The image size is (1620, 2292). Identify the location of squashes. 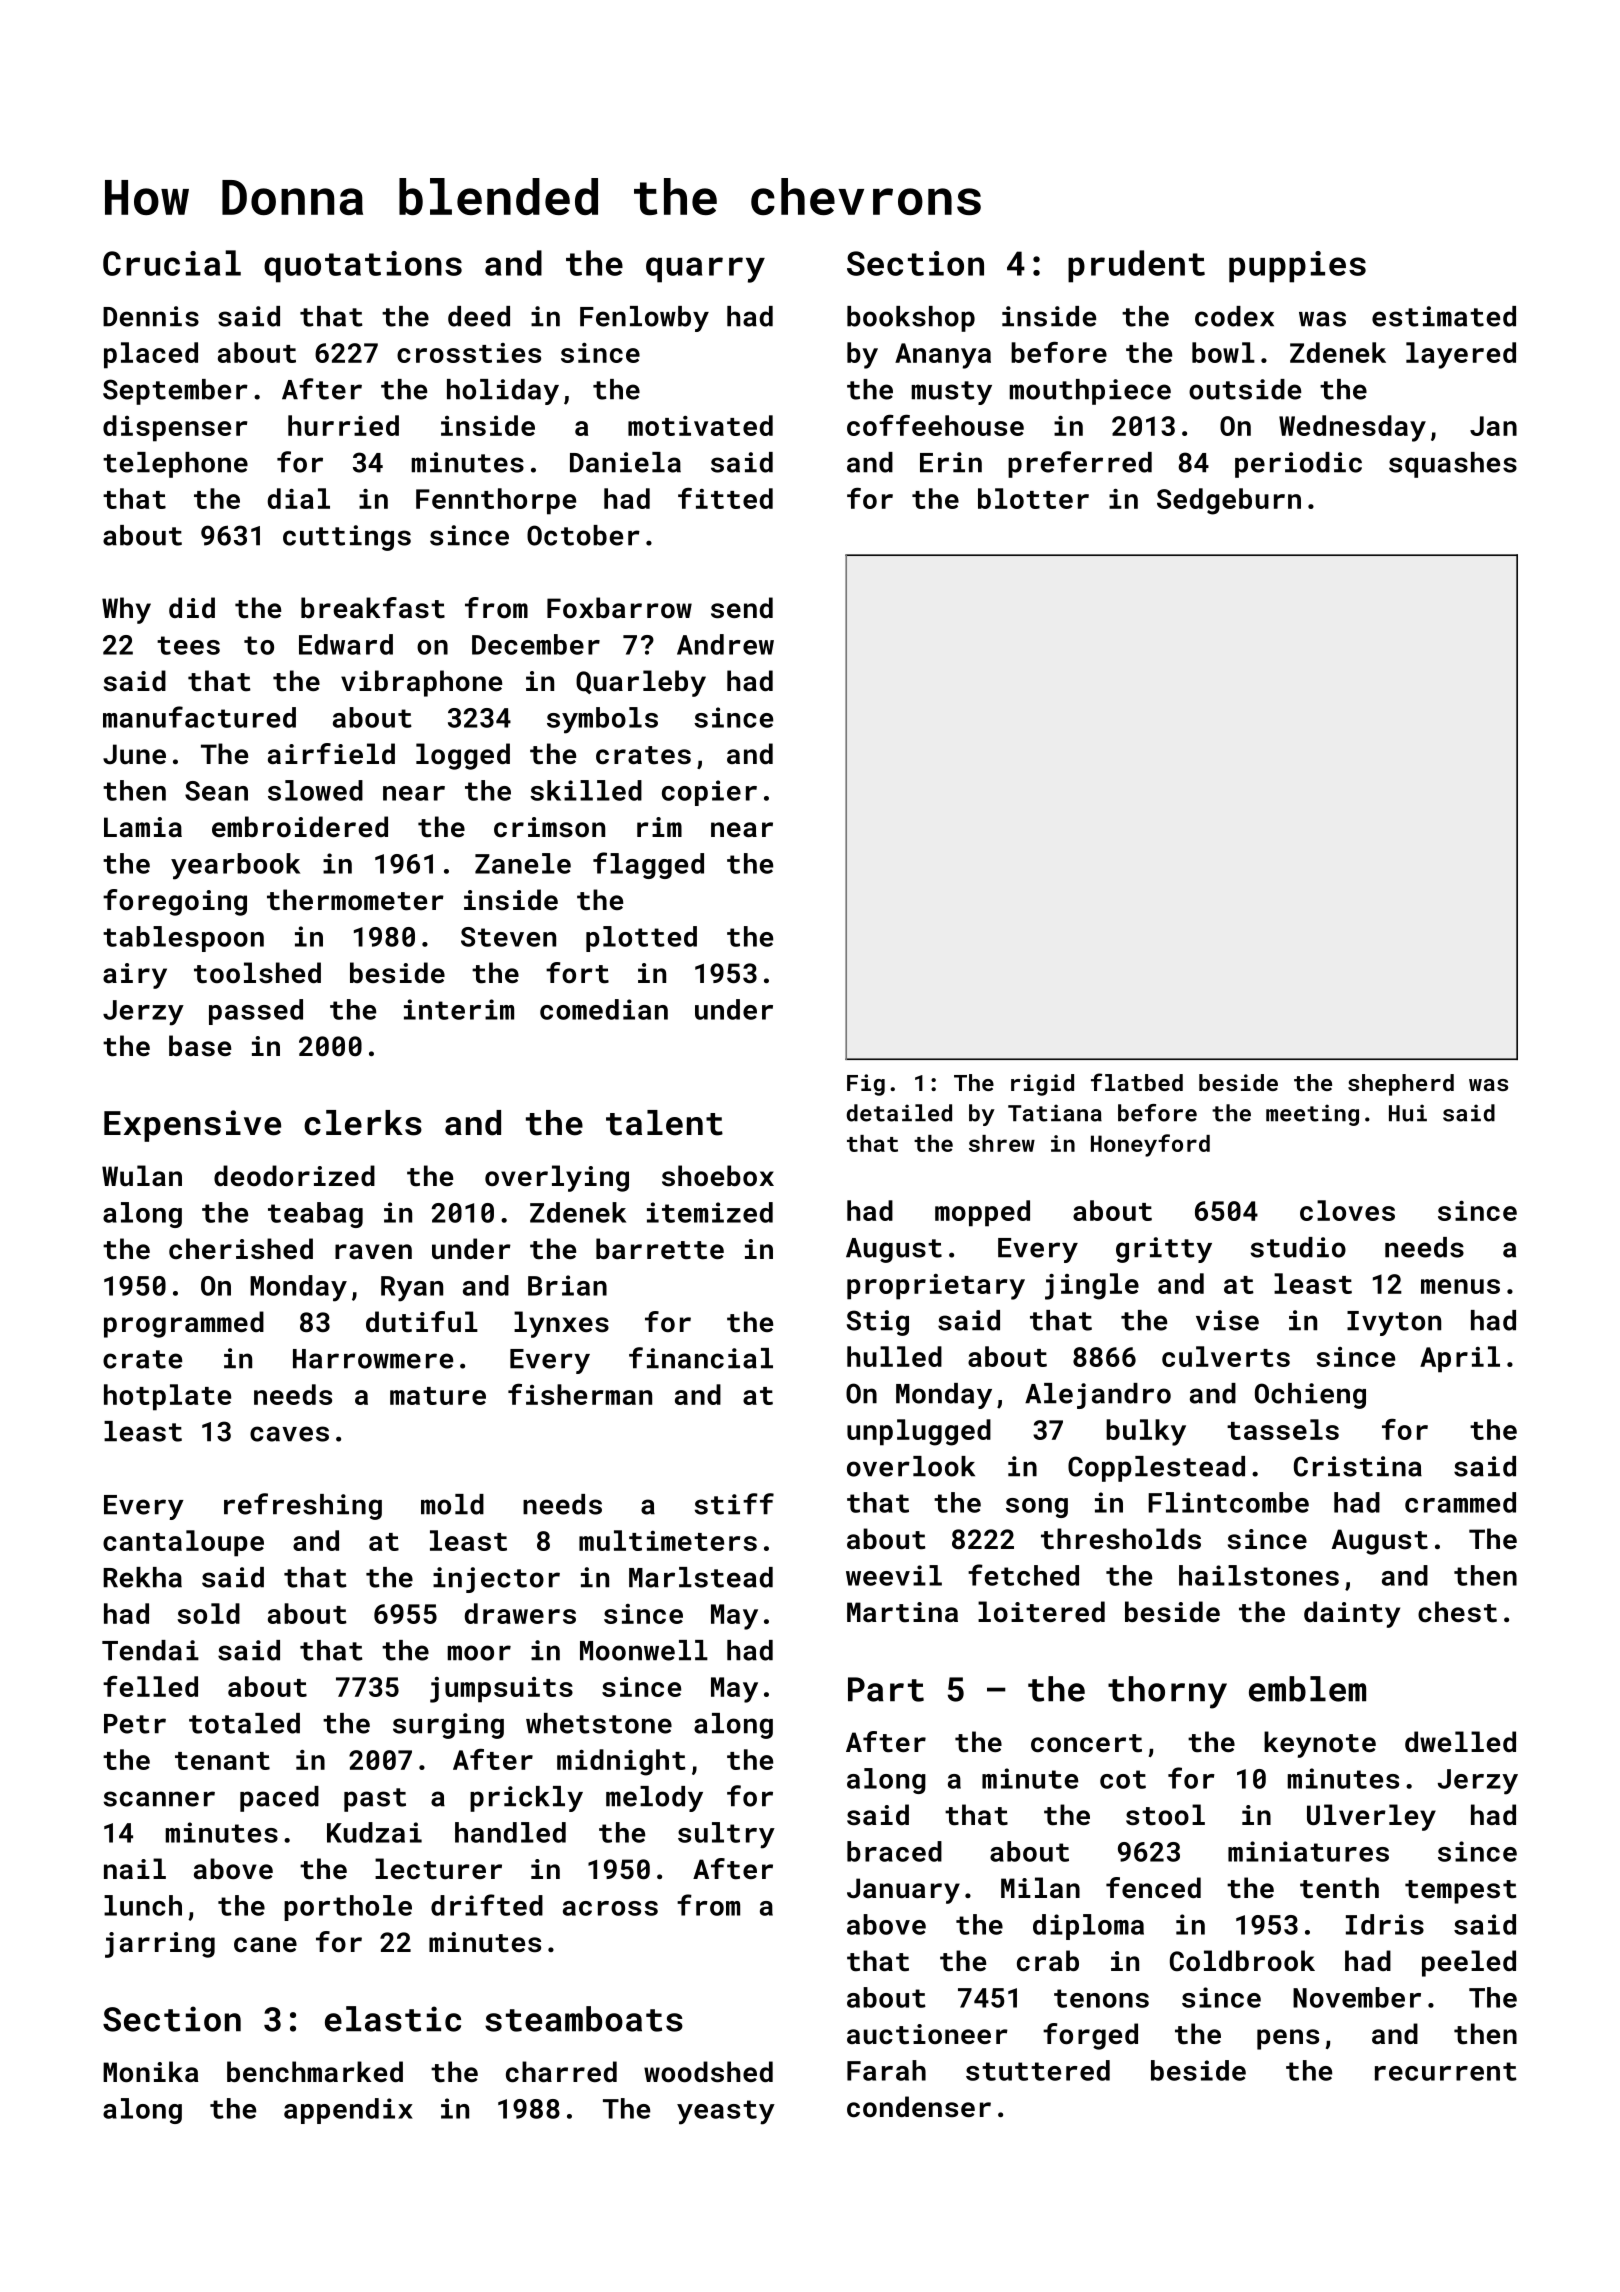
(1453, 465).
